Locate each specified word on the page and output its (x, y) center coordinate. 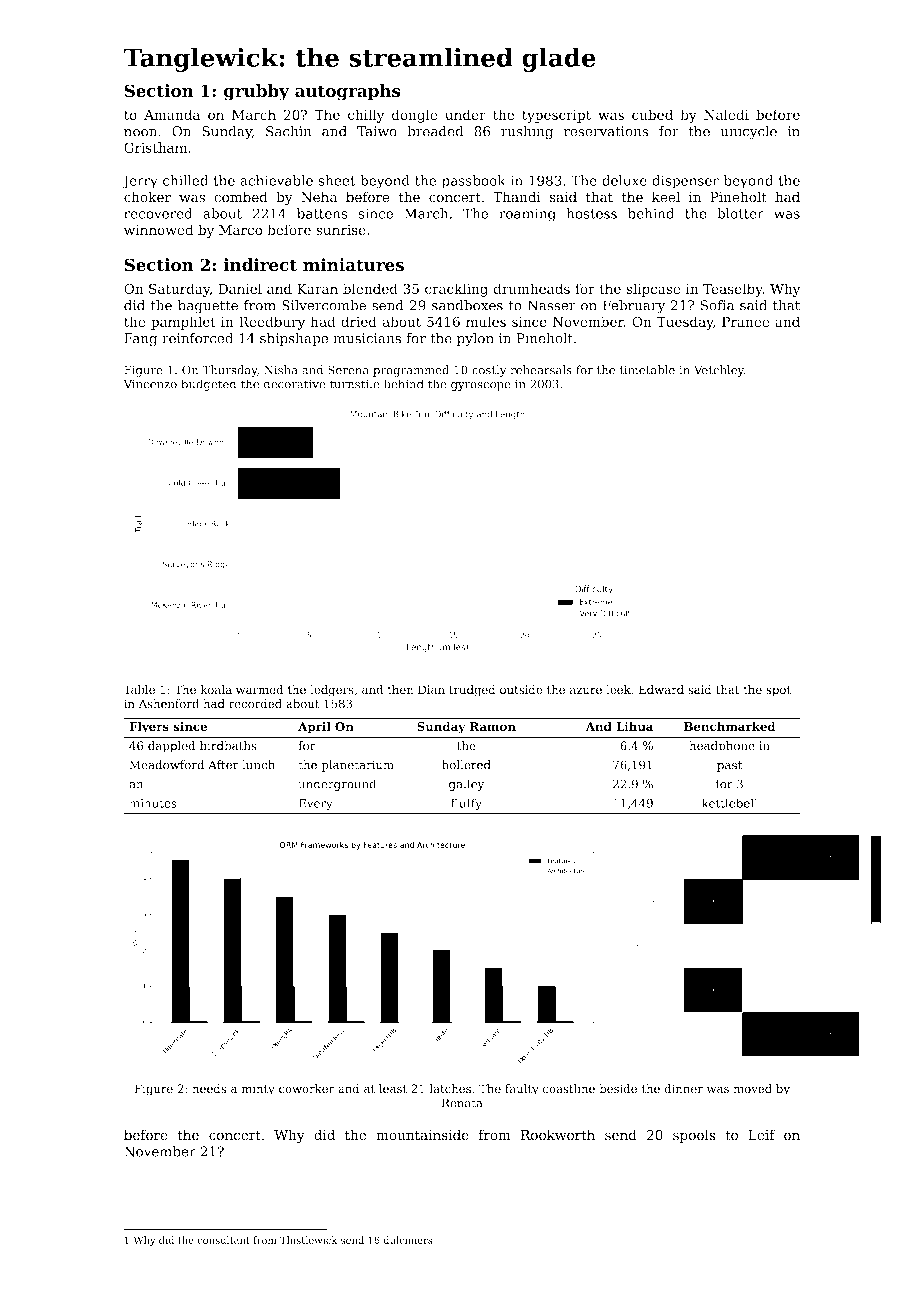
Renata (462, 1103)
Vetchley (719, 371)
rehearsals (541, 370)
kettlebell (730, 803)
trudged (472, 691)
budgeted (209, 385)
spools (694, 1136)
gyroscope (481, 386)
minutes (153, 803)
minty (258, 1090)
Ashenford (168, 704)
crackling (456, 290)
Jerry (140, 182)
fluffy (466, 804)
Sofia (717, 305)
